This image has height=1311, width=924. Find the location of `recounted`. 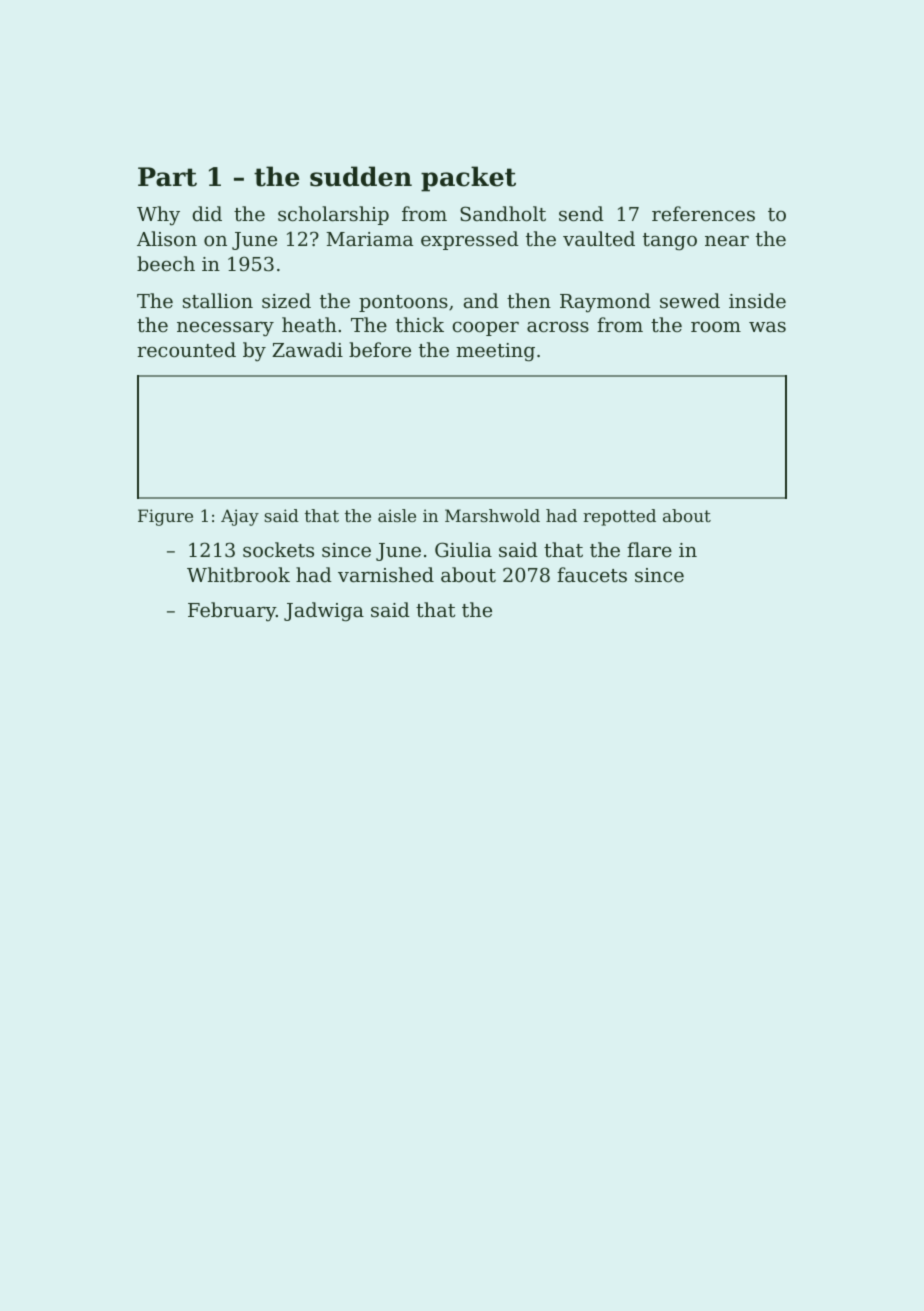

recounted is located at coordinates (186, 349).
